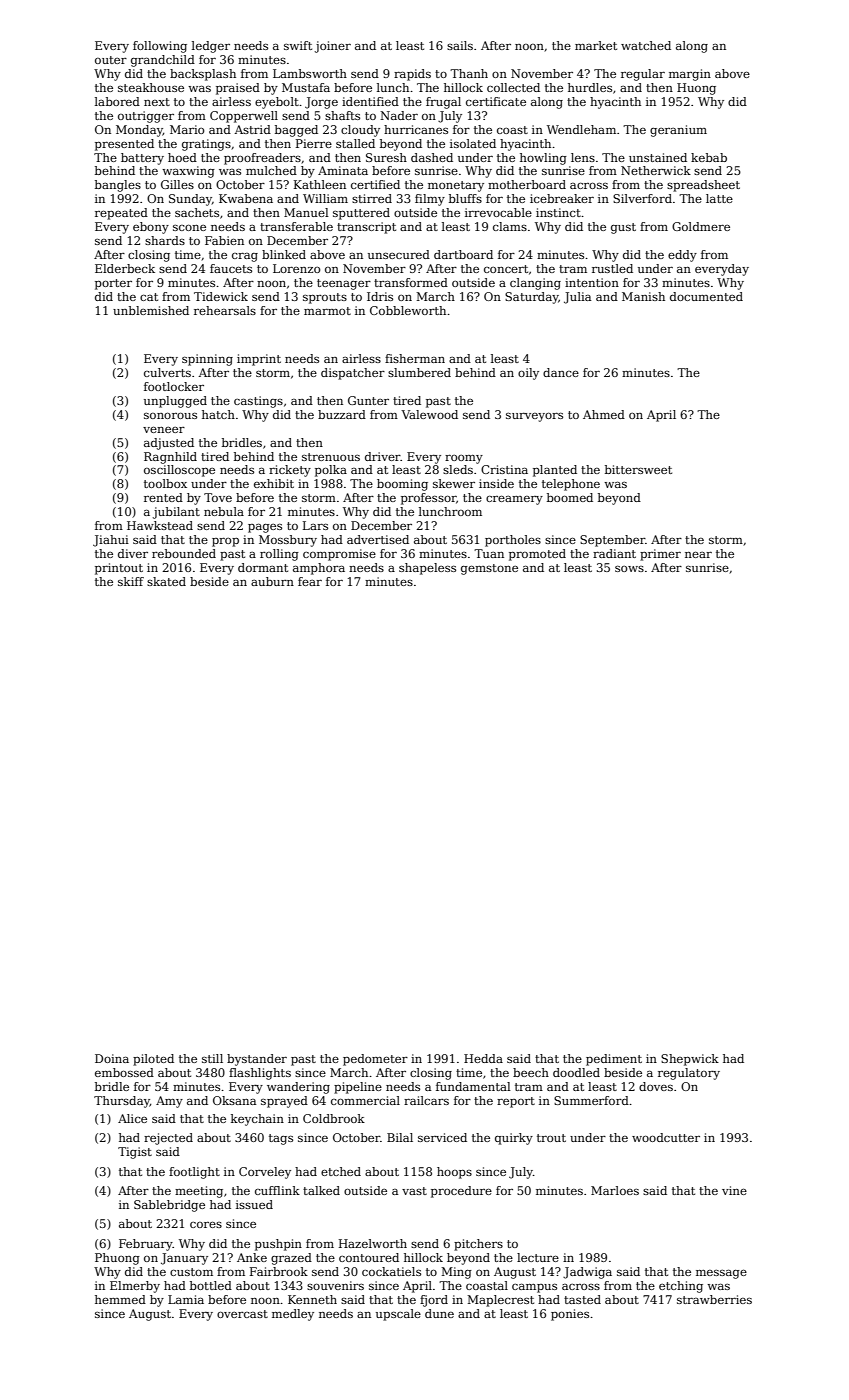  I want to click on near, so click(698, 554).
